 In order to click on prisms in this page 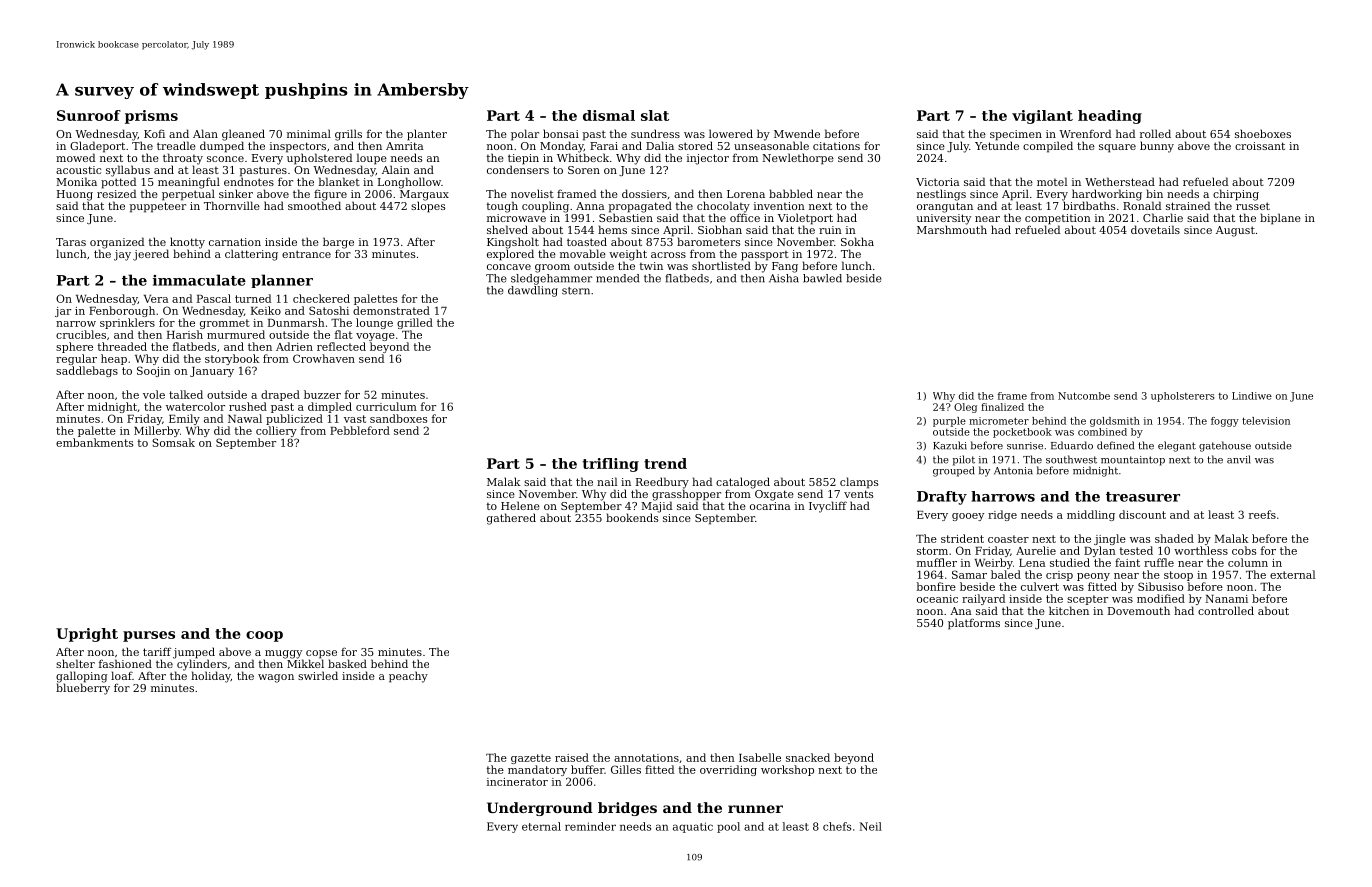, I will do `click(151, 117)`.
